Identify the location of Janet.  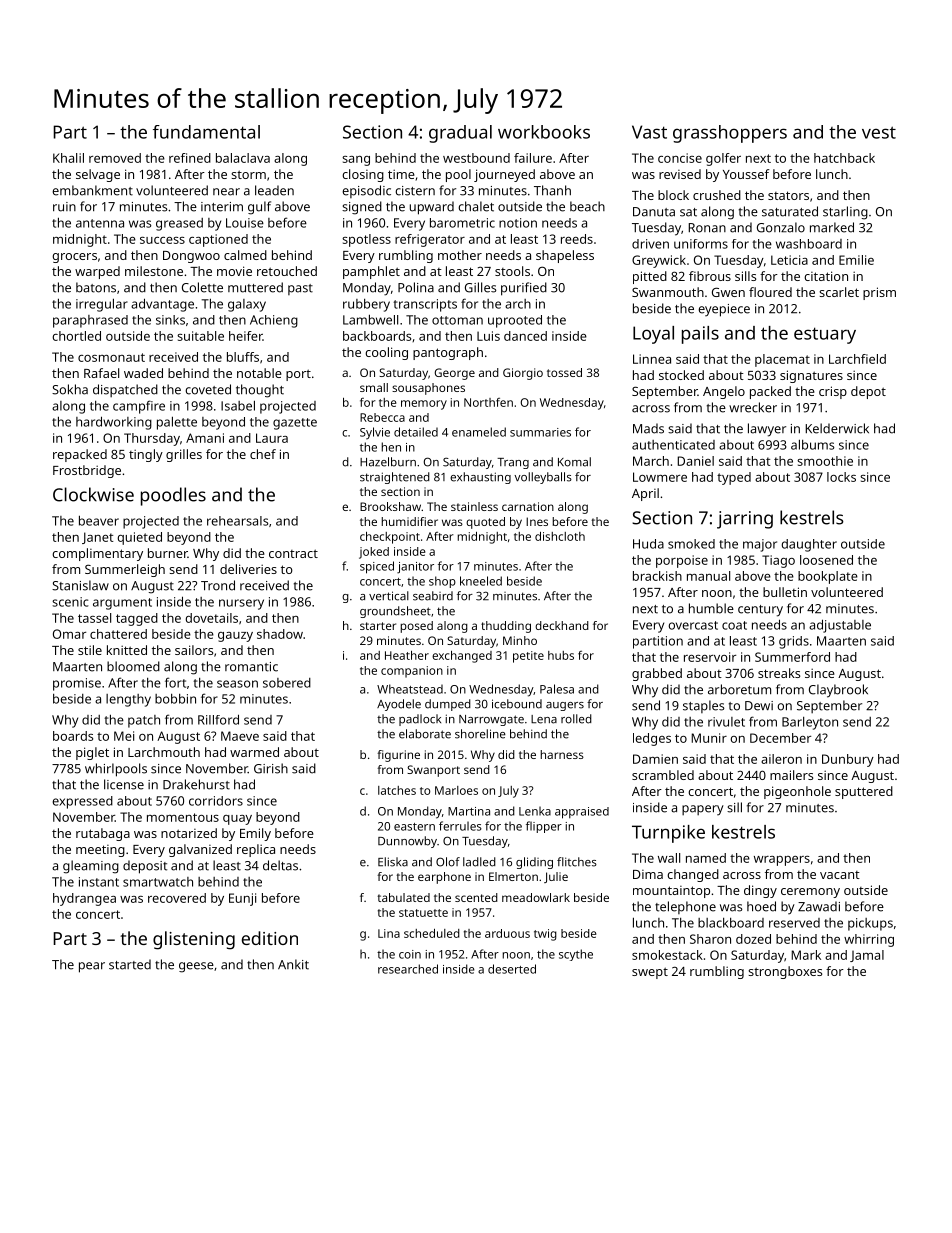
(97, 538).
